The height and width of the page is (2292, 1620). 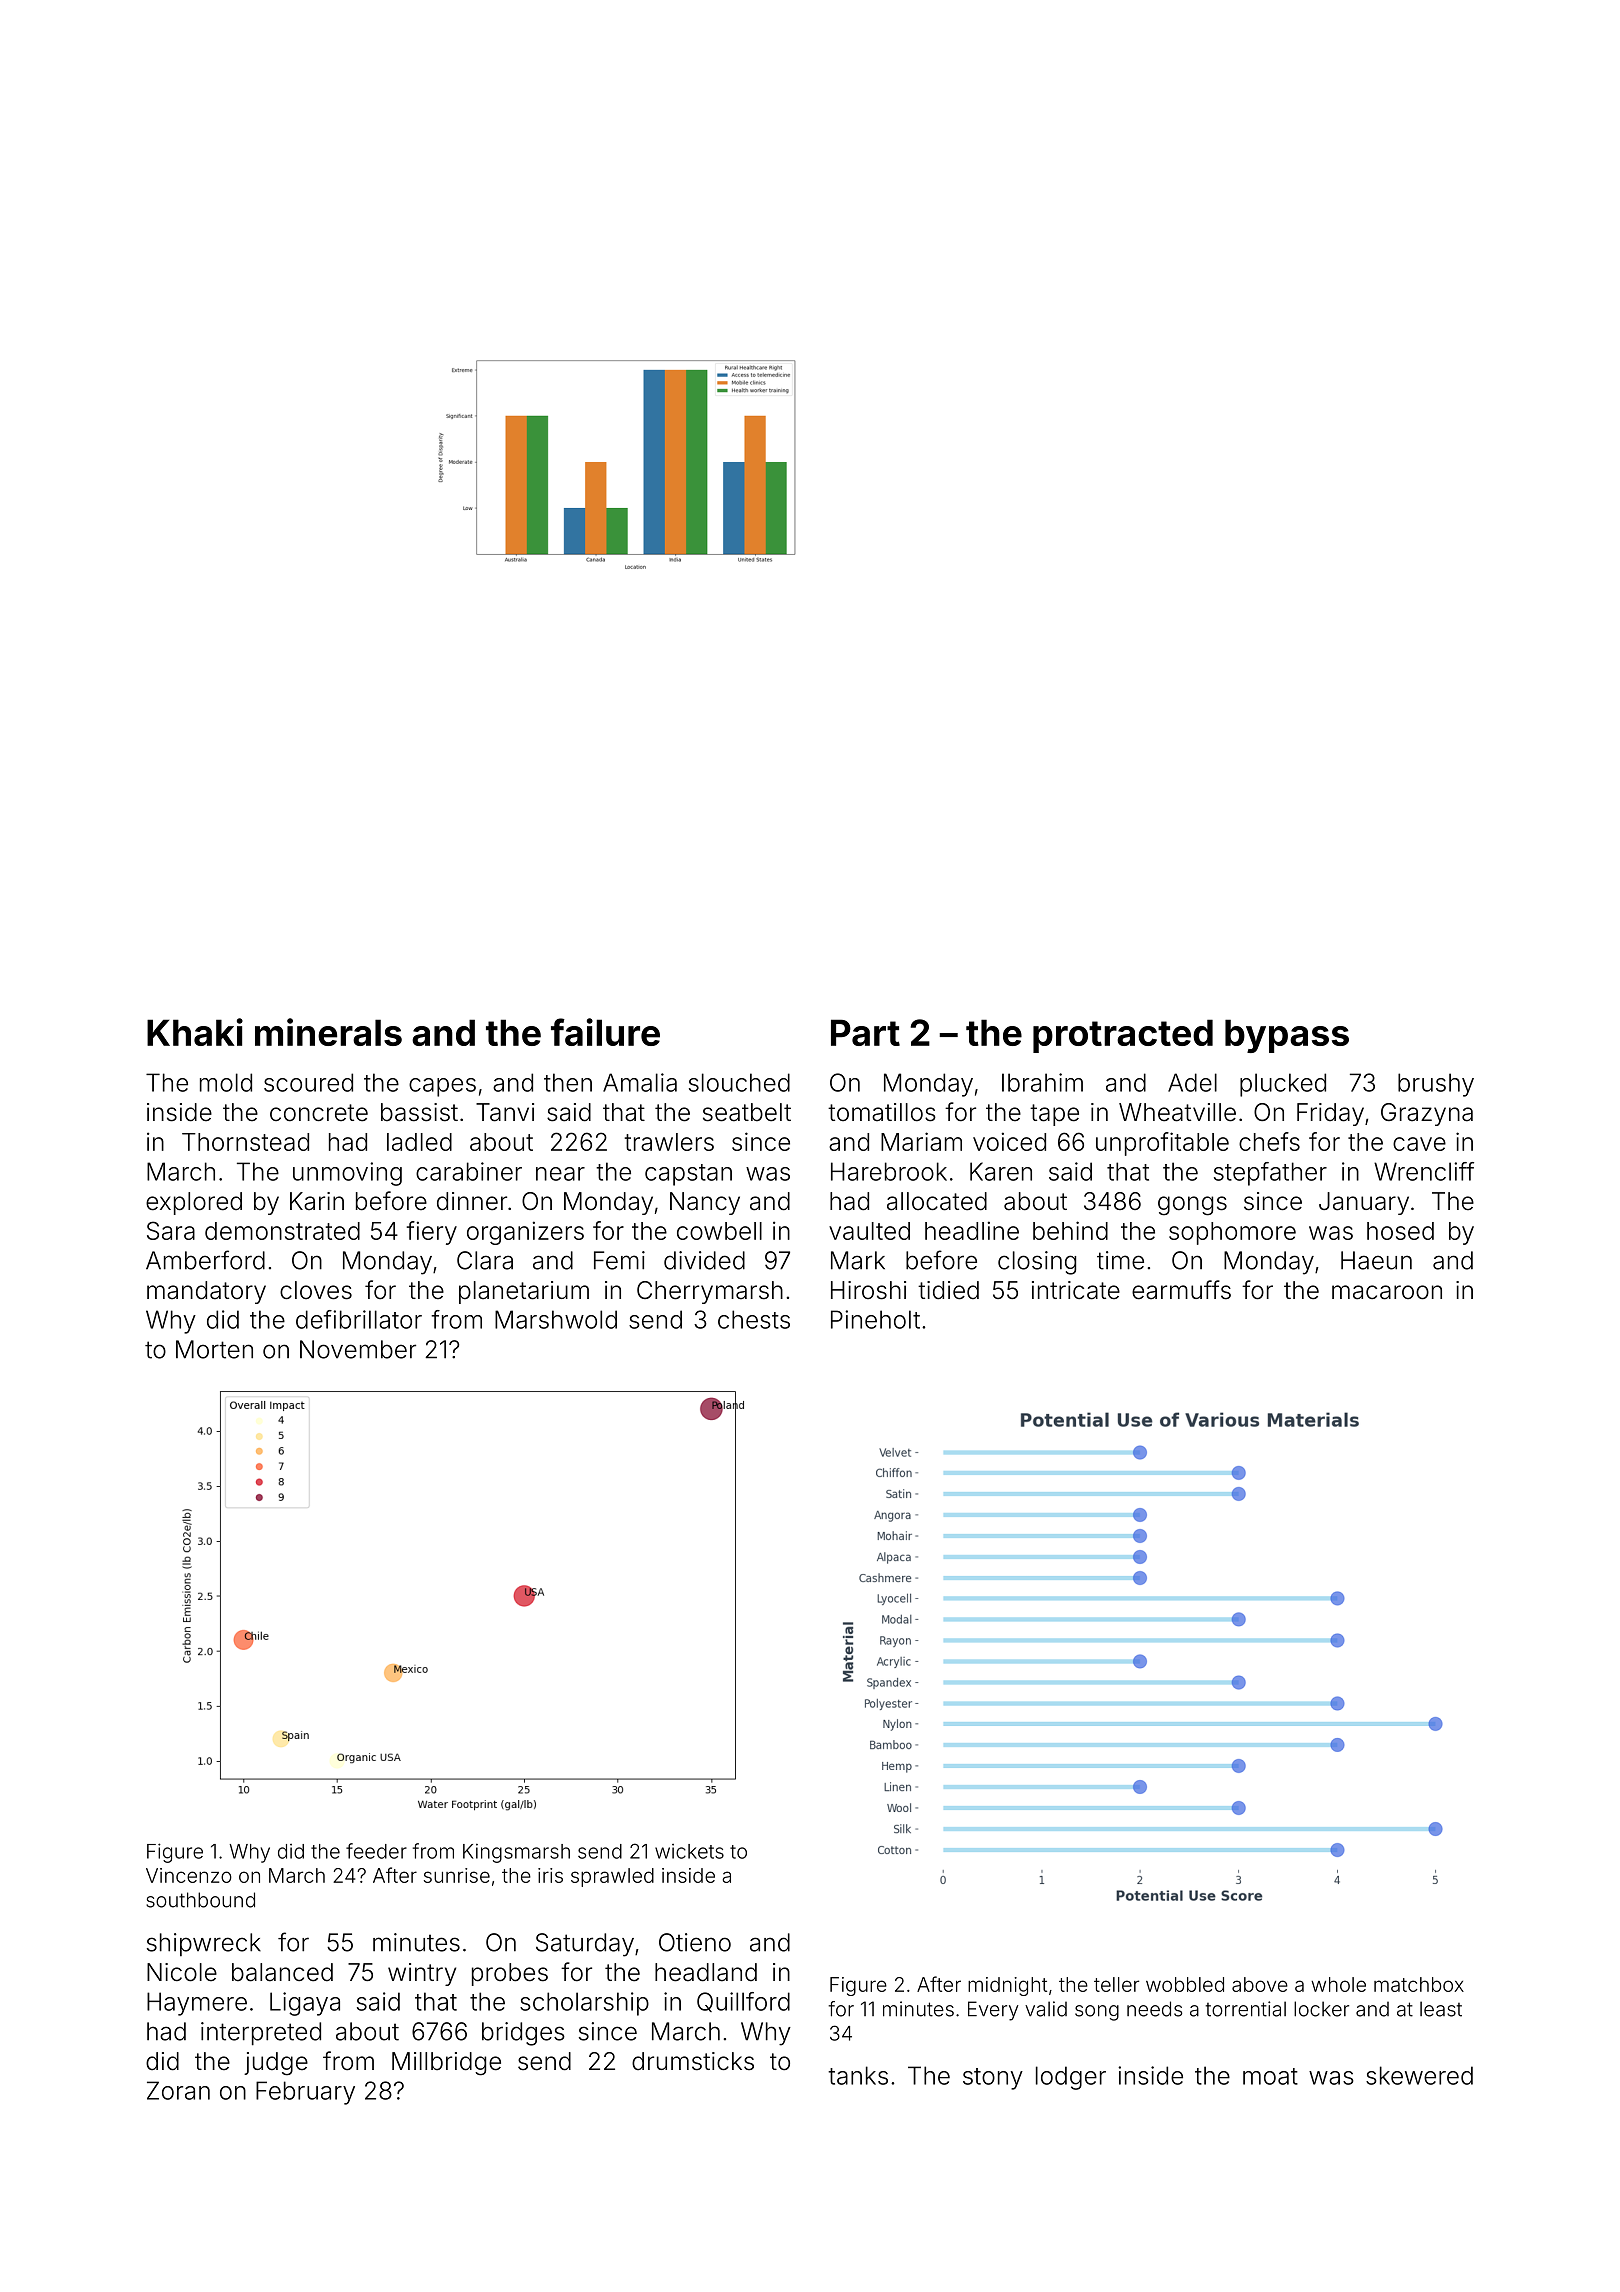 I want to click on shipwreck, so click(x=204, y=1944).
